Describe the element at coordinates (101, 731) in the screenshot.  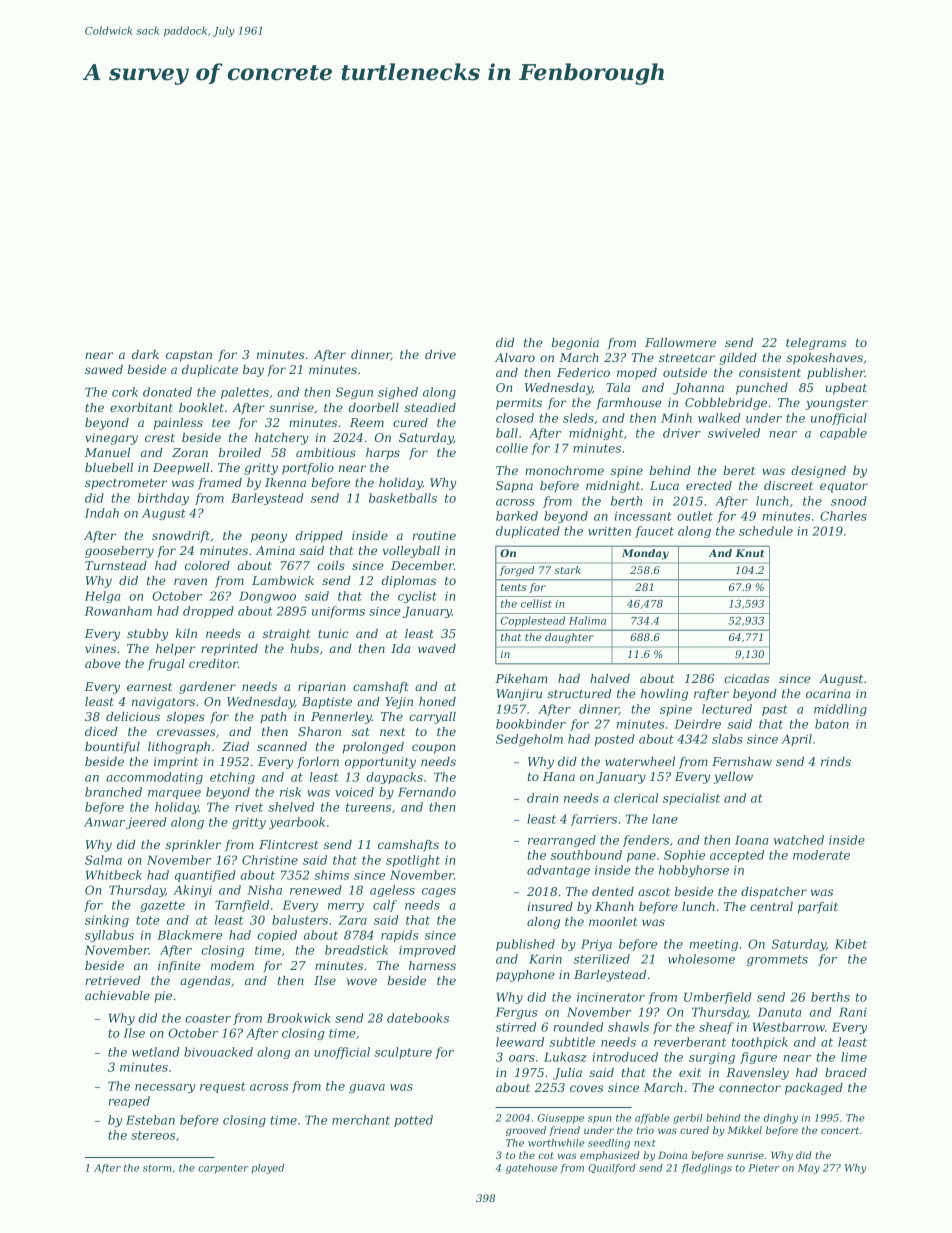
I see `diced` at that location.
